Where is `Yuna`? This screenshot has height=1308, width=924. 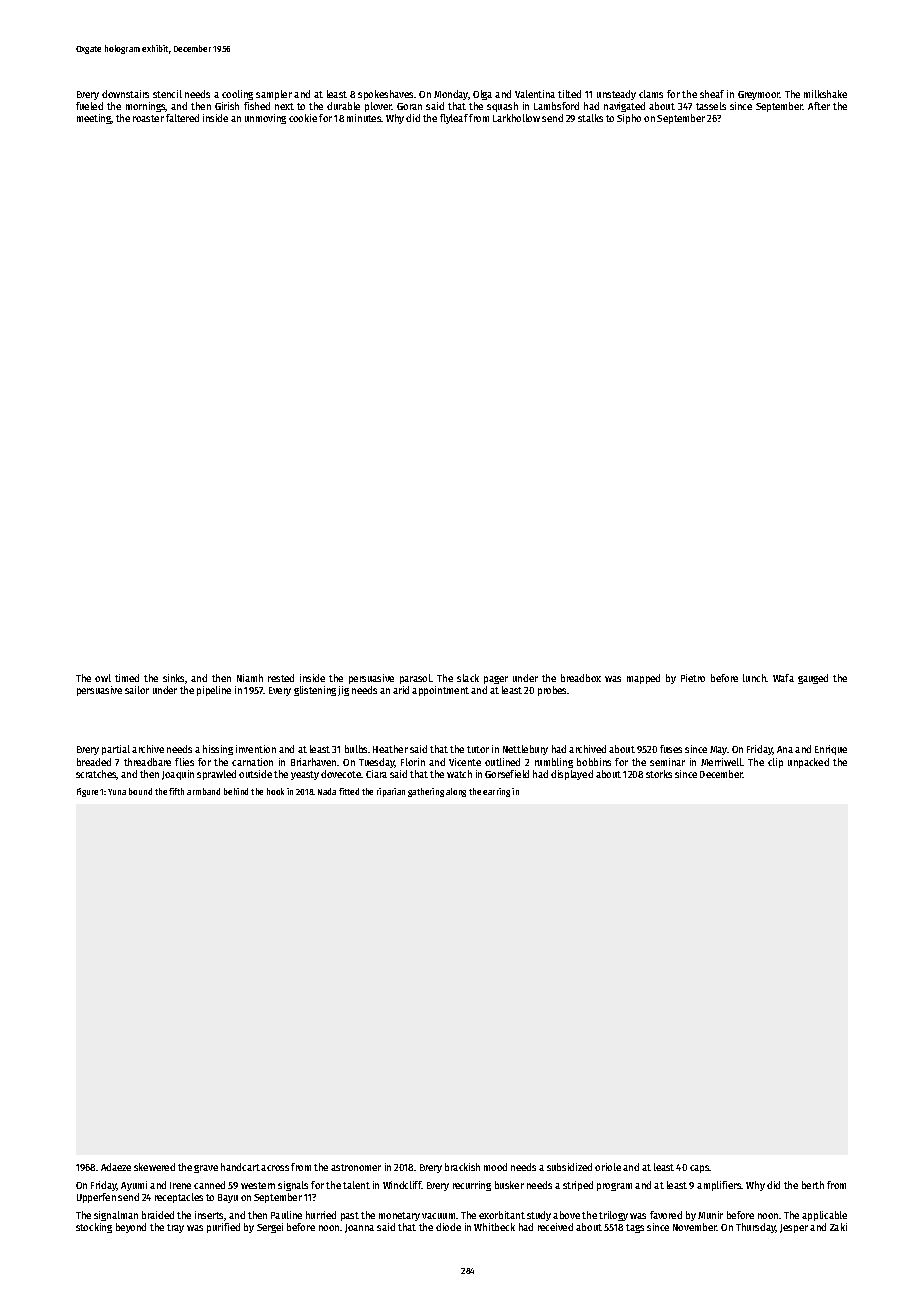
Yuna is located at coordinates (117, 792).
